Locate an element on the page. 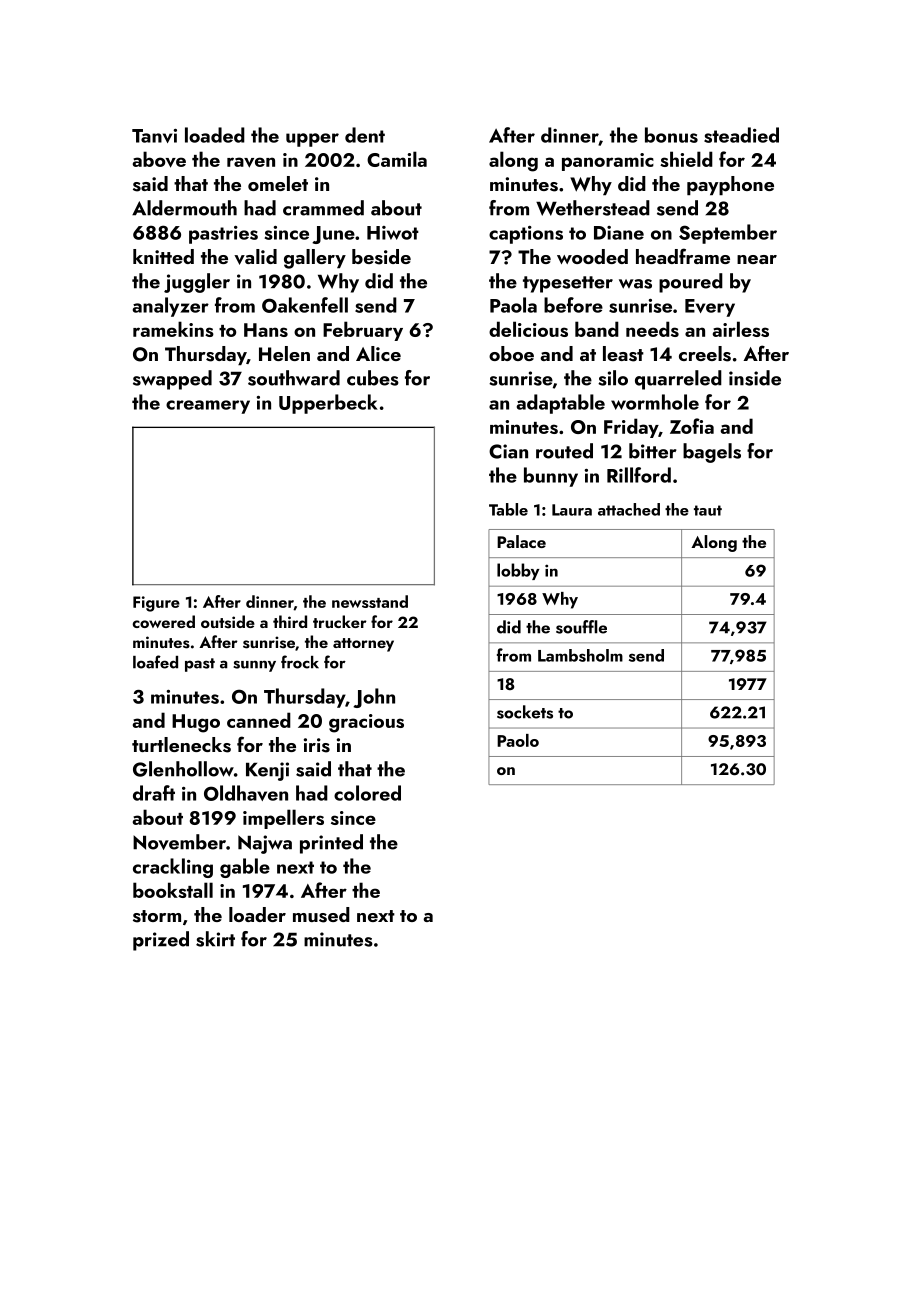  steadied is located at coordinates (741, 135).
